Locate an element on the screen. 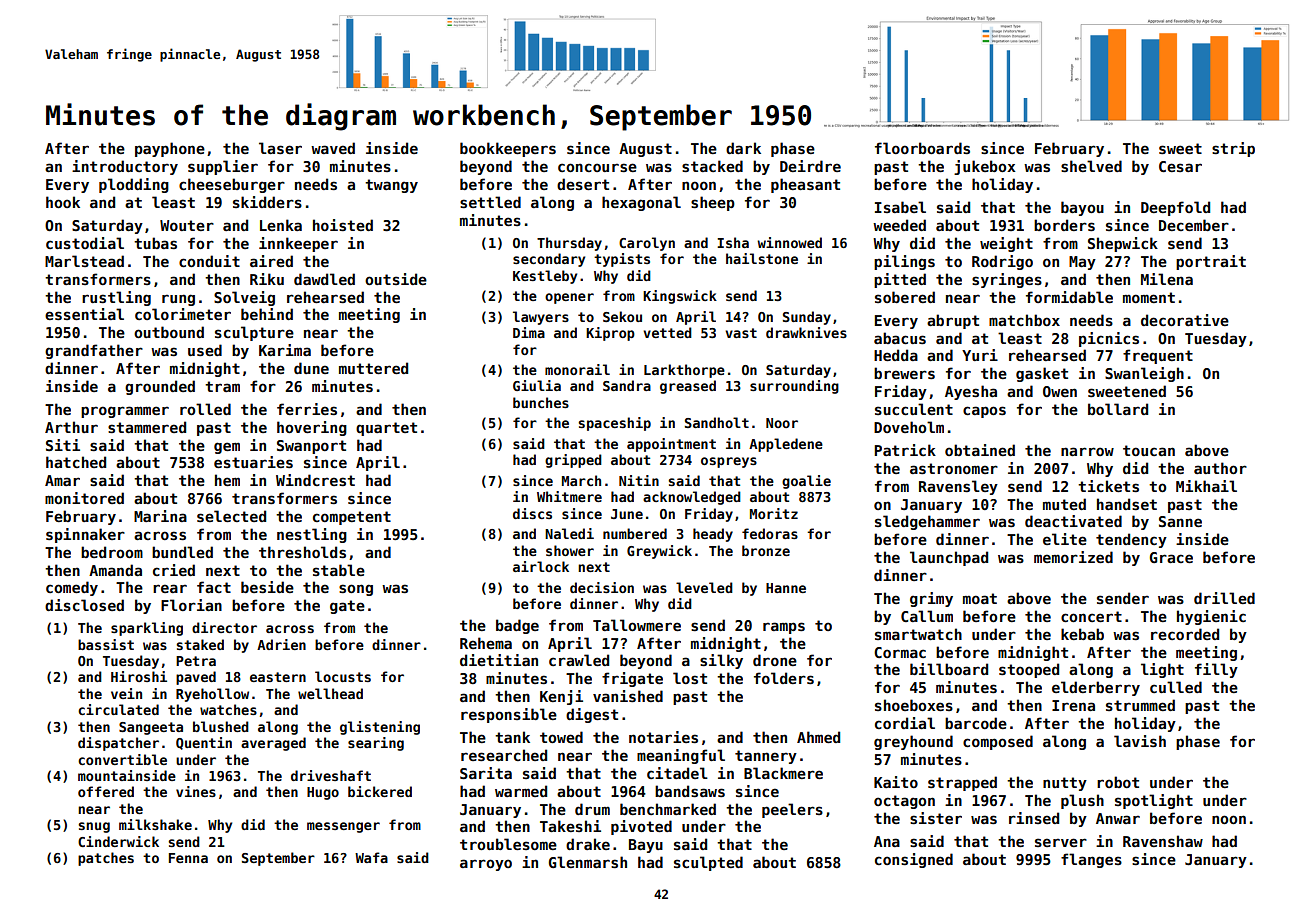  tickets is located at coordinates (1108, 486).
